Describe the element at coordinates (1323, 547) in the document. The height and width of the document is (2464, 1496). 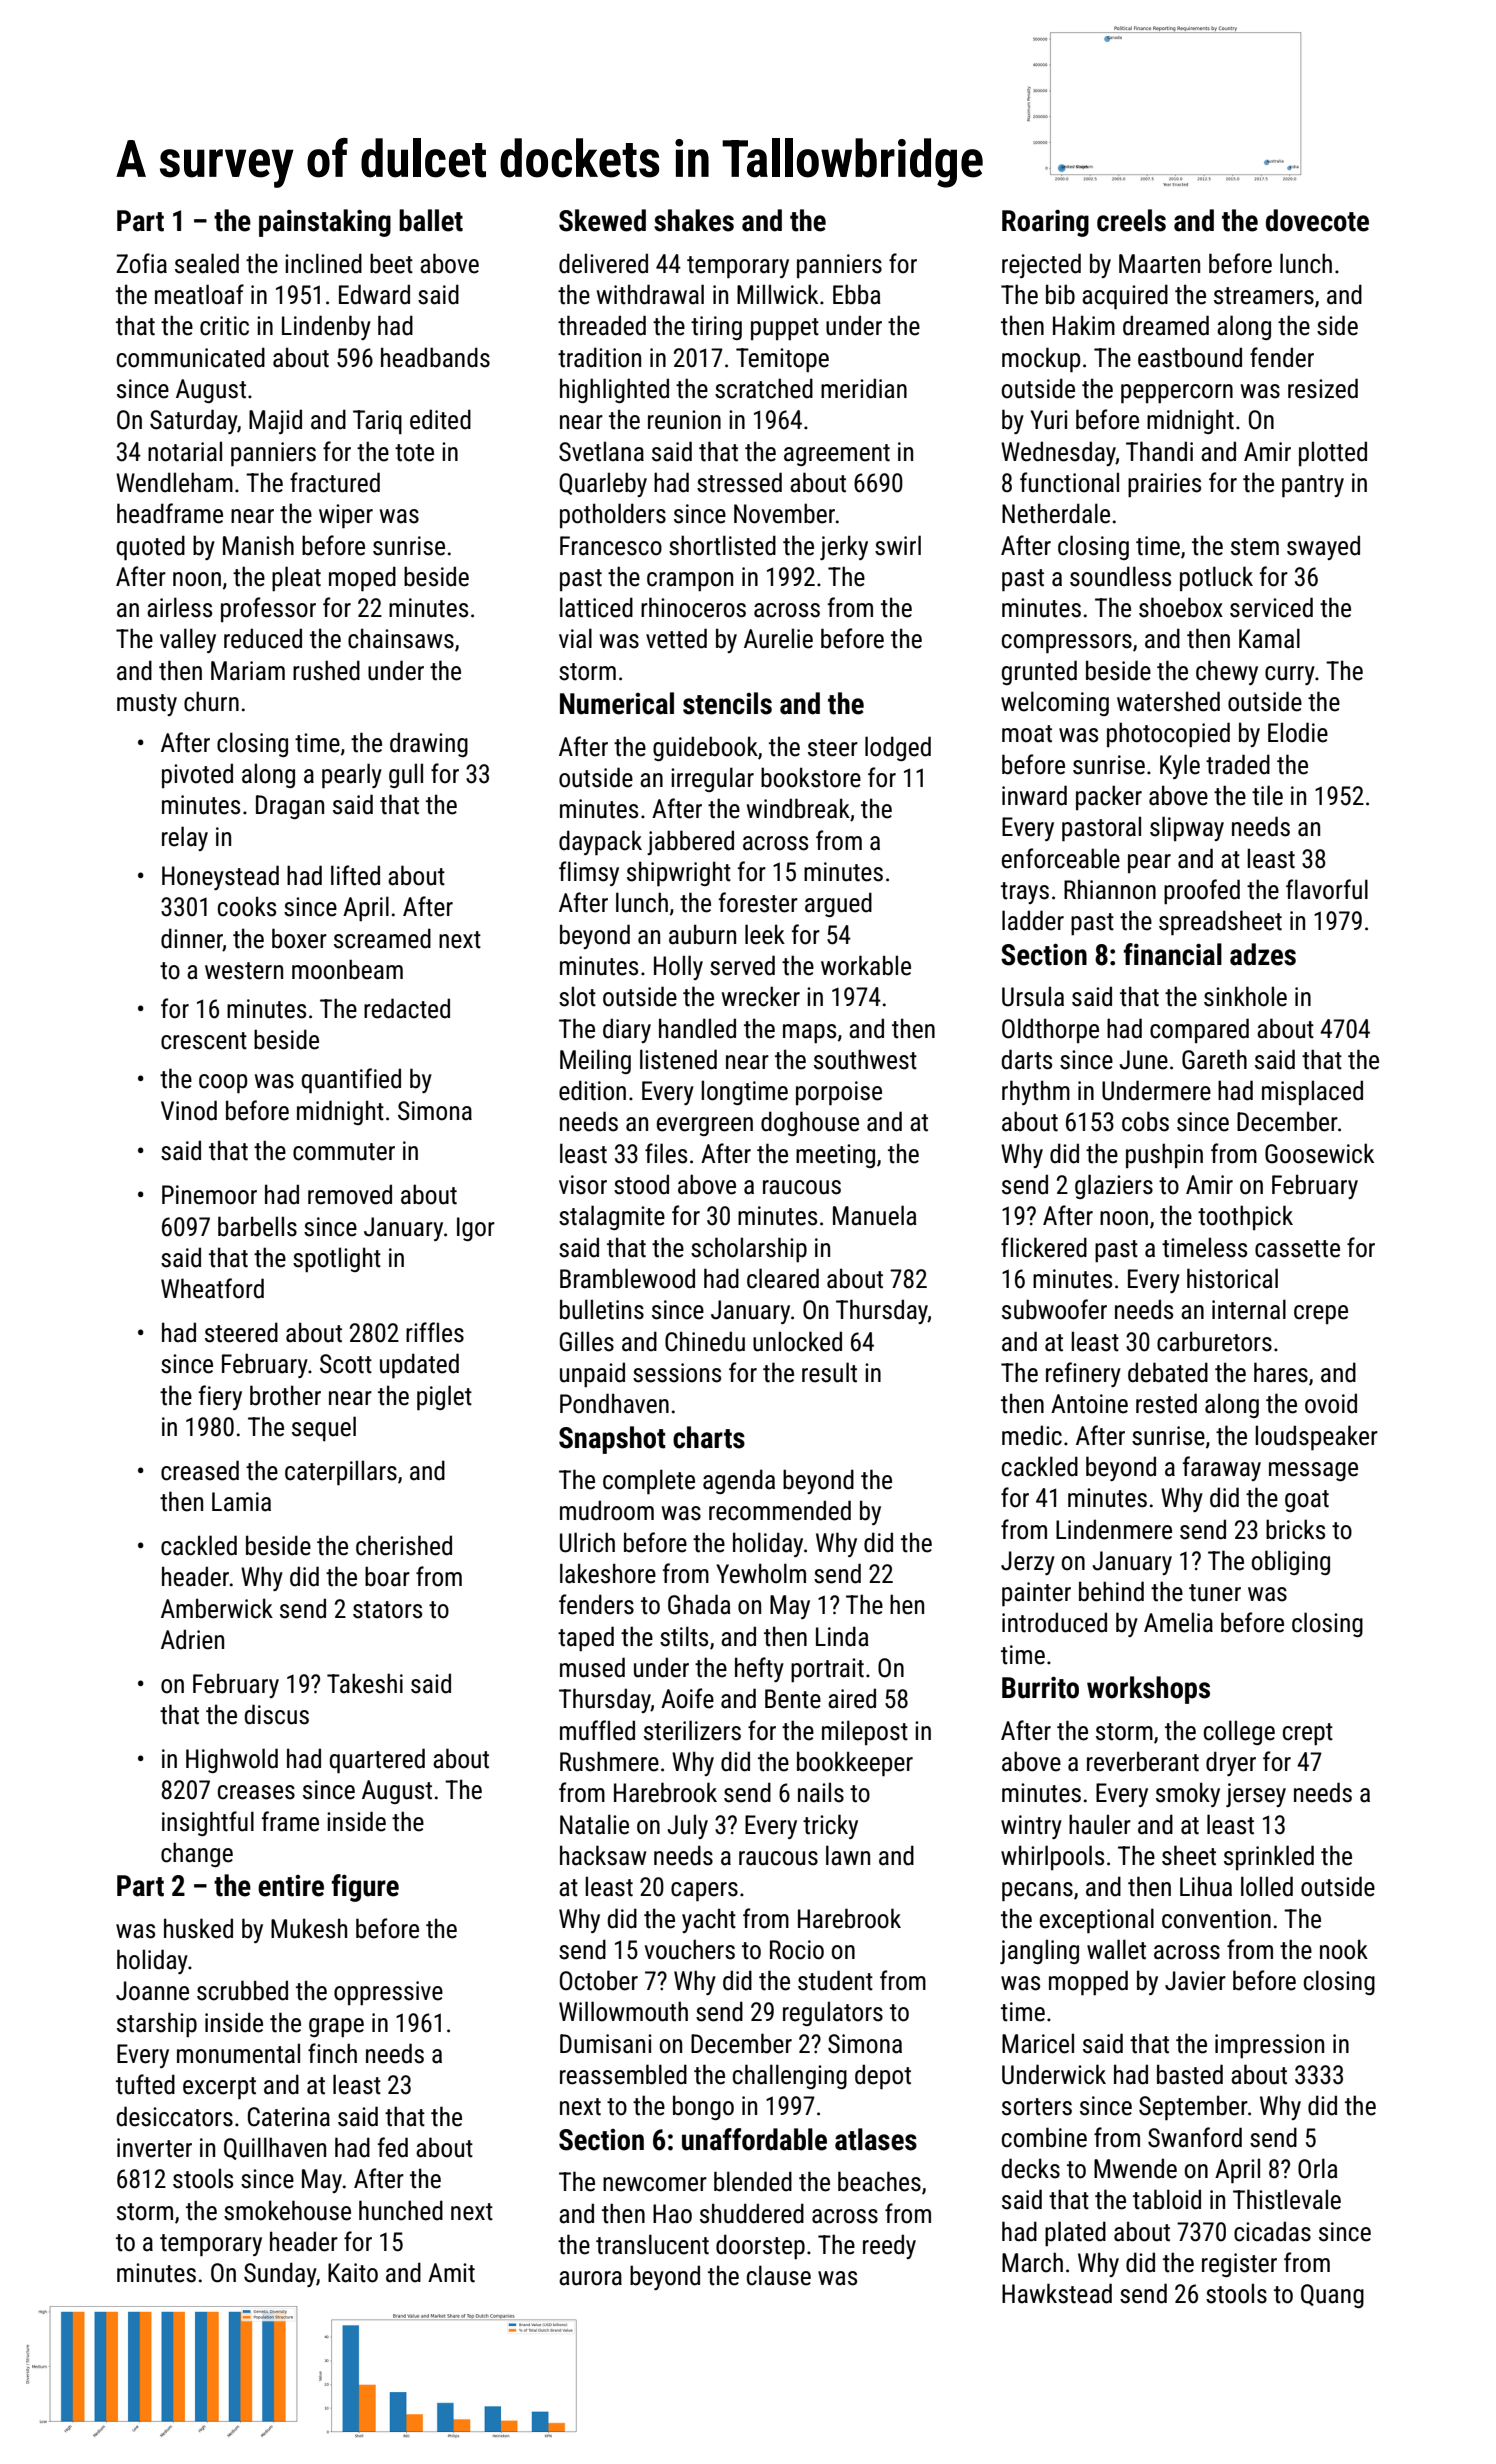
I see `swayed` at that location.
